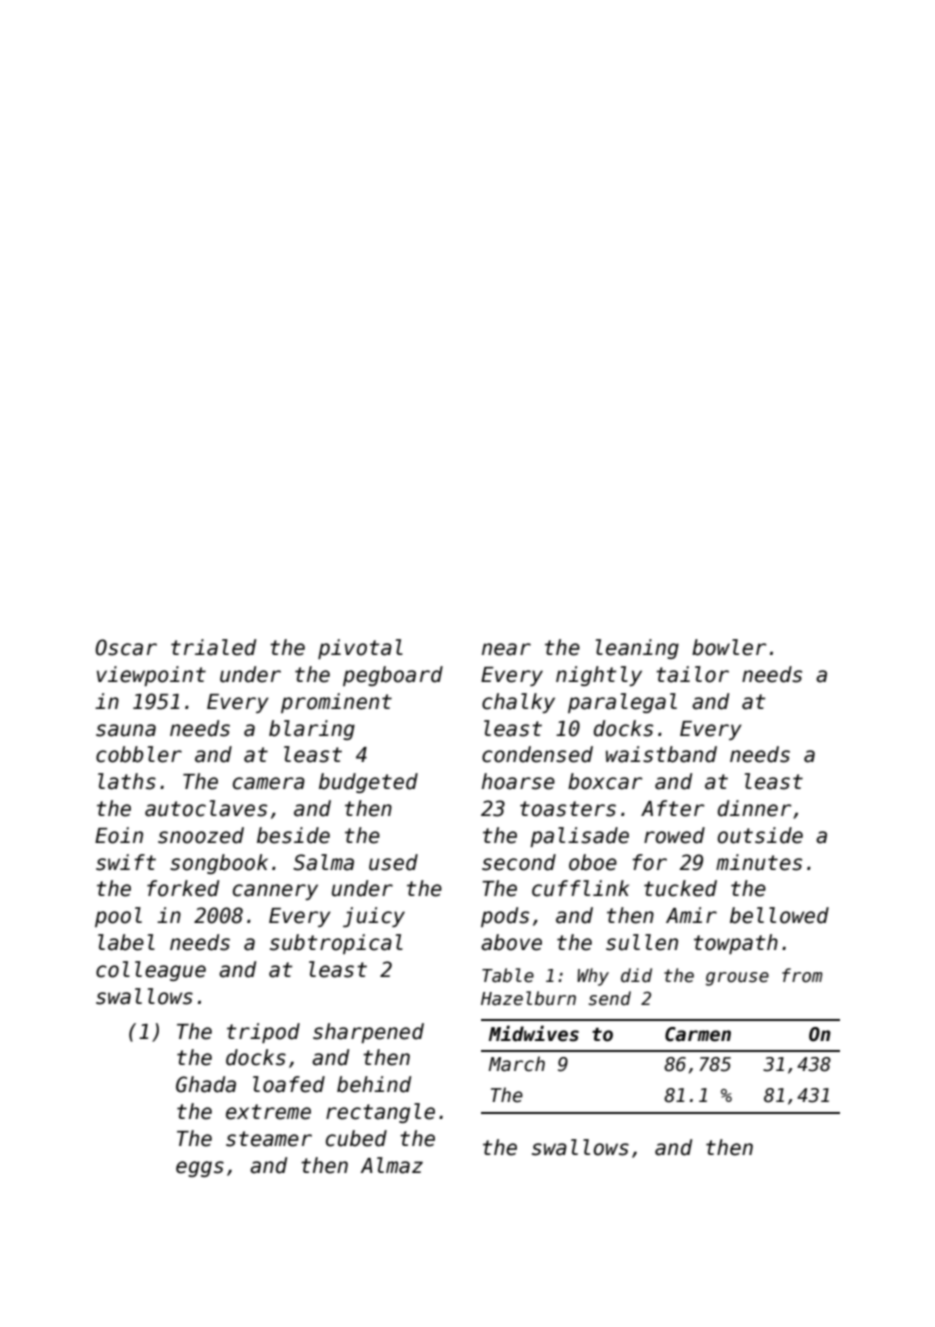  Describe the element at coordinates (206, 808) in the screenshot. I see `autoclaves` at that location.
